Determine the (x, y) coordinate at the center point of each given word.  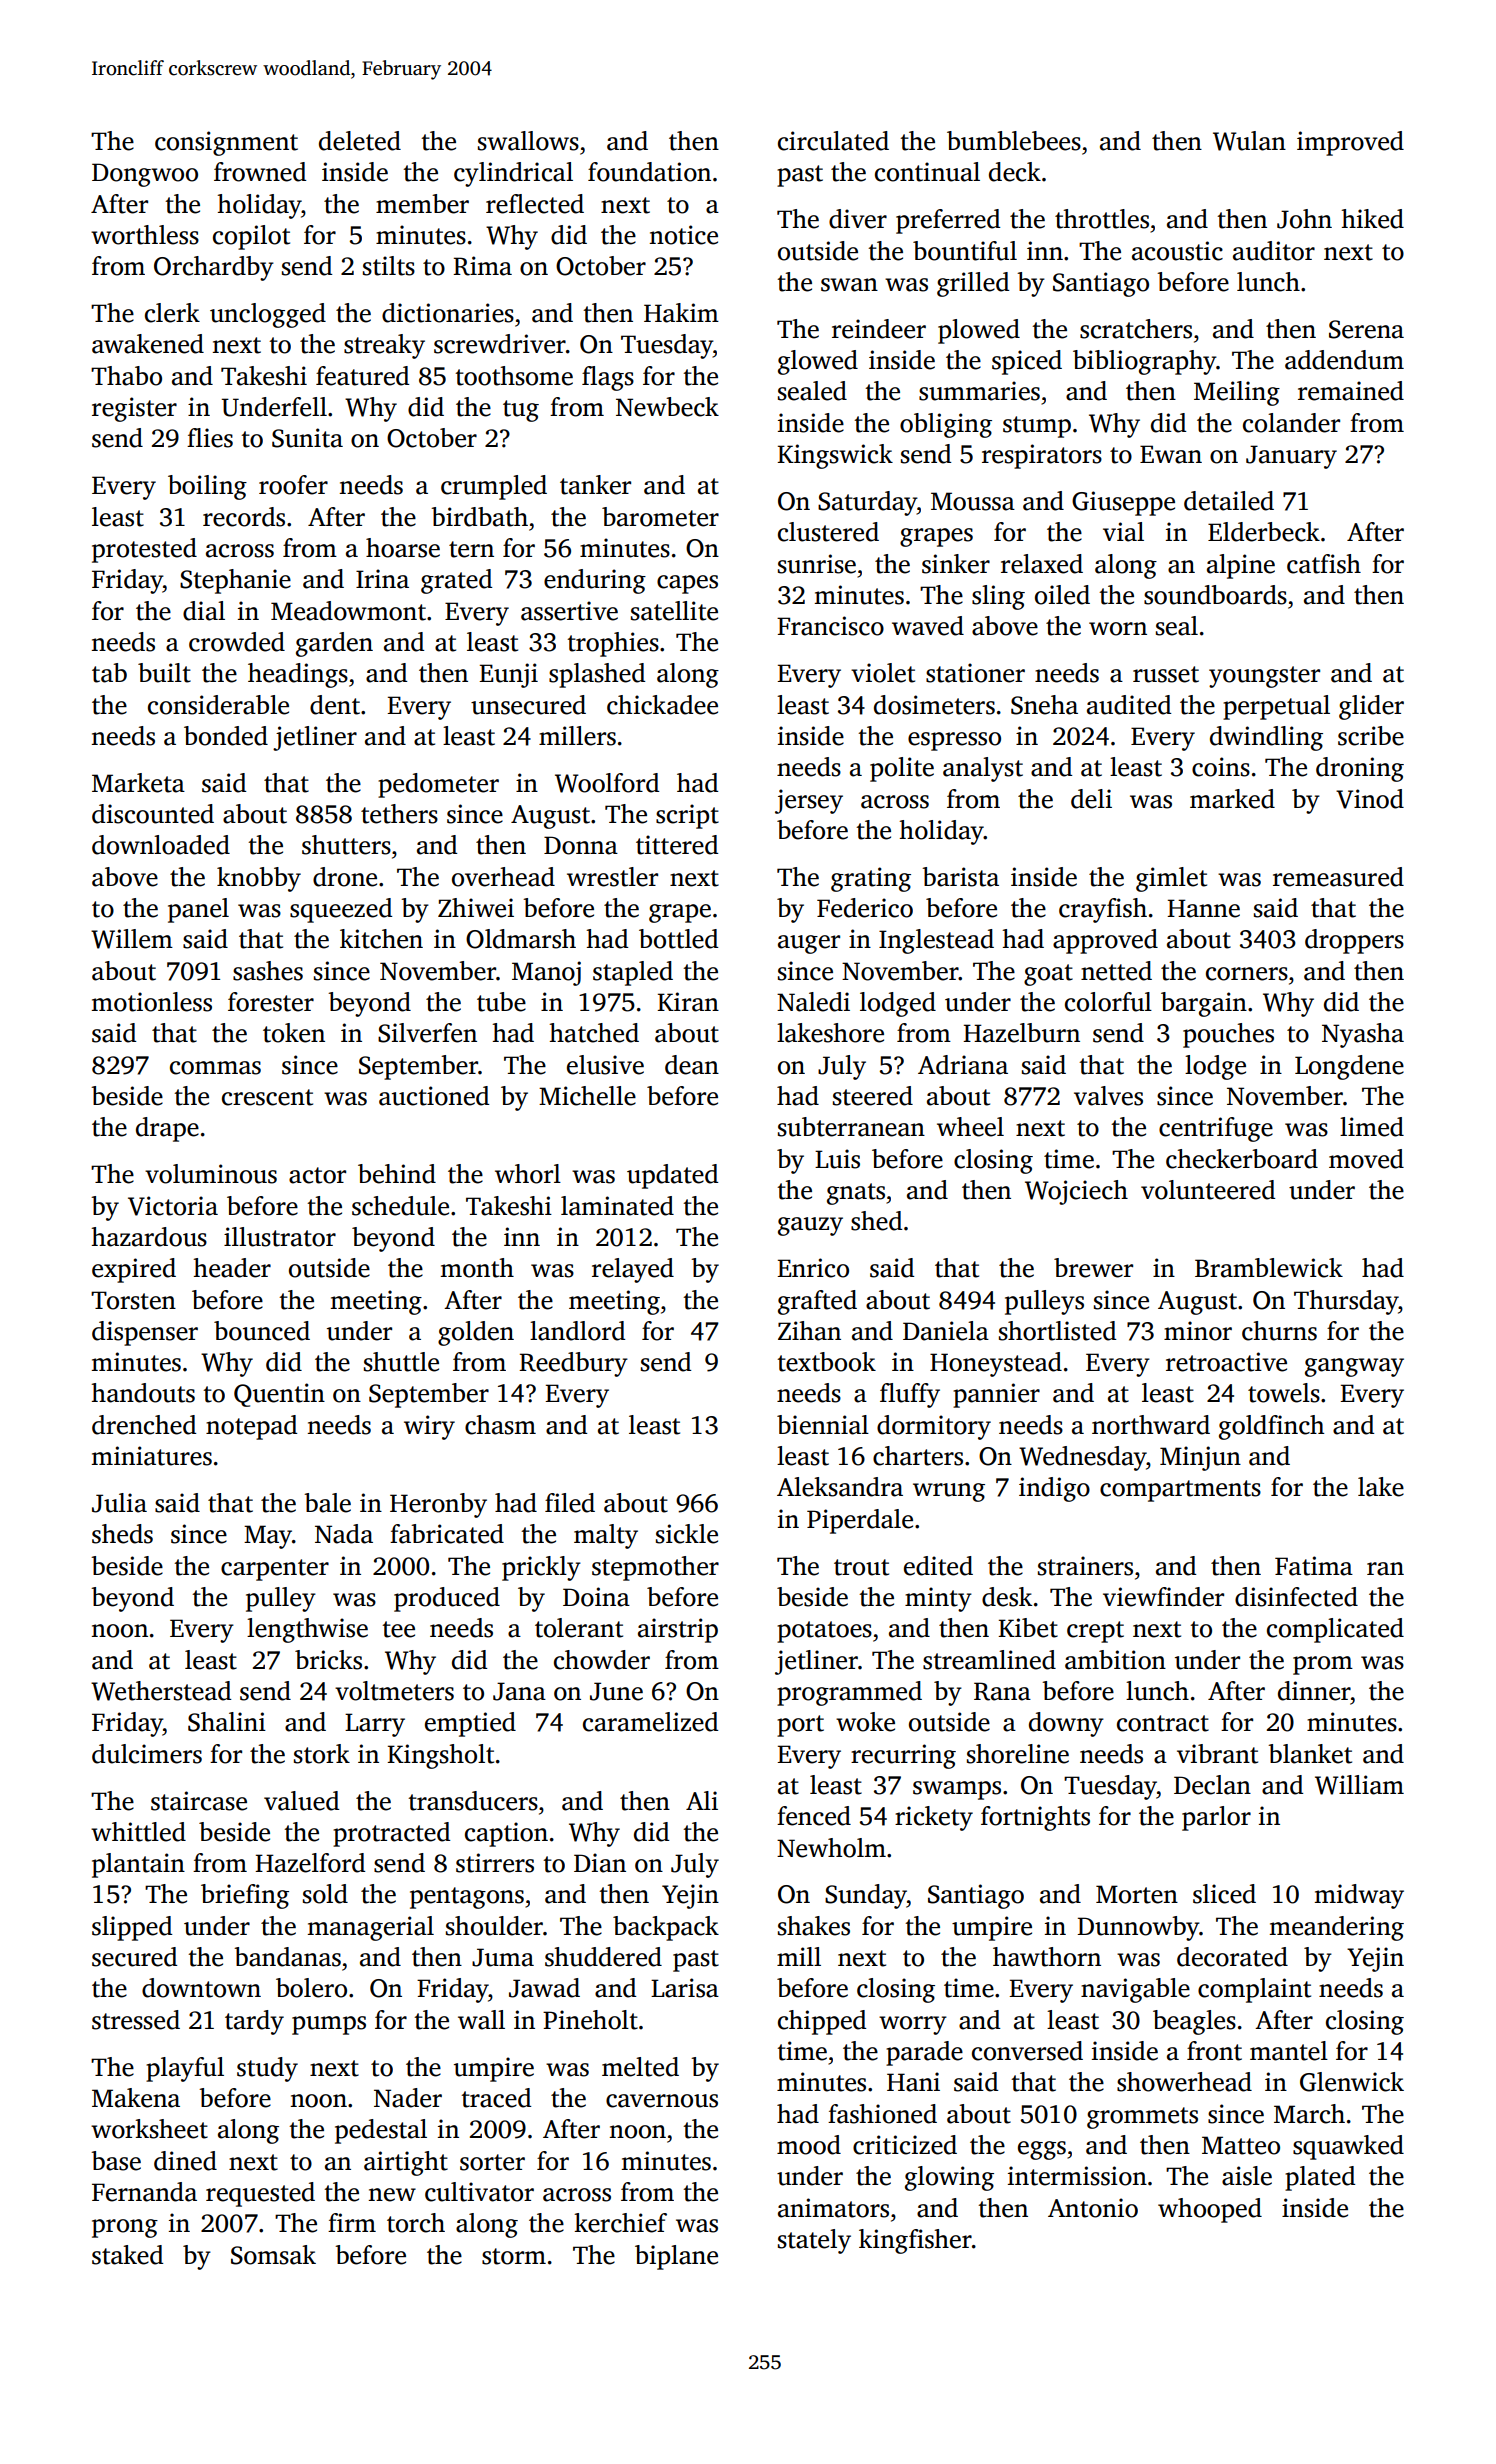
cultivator (479, 2192)
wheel (970, 1127)
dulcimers (147, 1754)
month (477, 1268)
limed (1372, 1127)
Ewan (1171, 454)
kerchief (620, 2223)
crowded (237, 642)
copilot (251, 237)
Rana (1002, 1691)
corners (1247, 974)
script (687, 816)
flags (608, 378)
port (800, 1726)
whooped (1210, 2210)
